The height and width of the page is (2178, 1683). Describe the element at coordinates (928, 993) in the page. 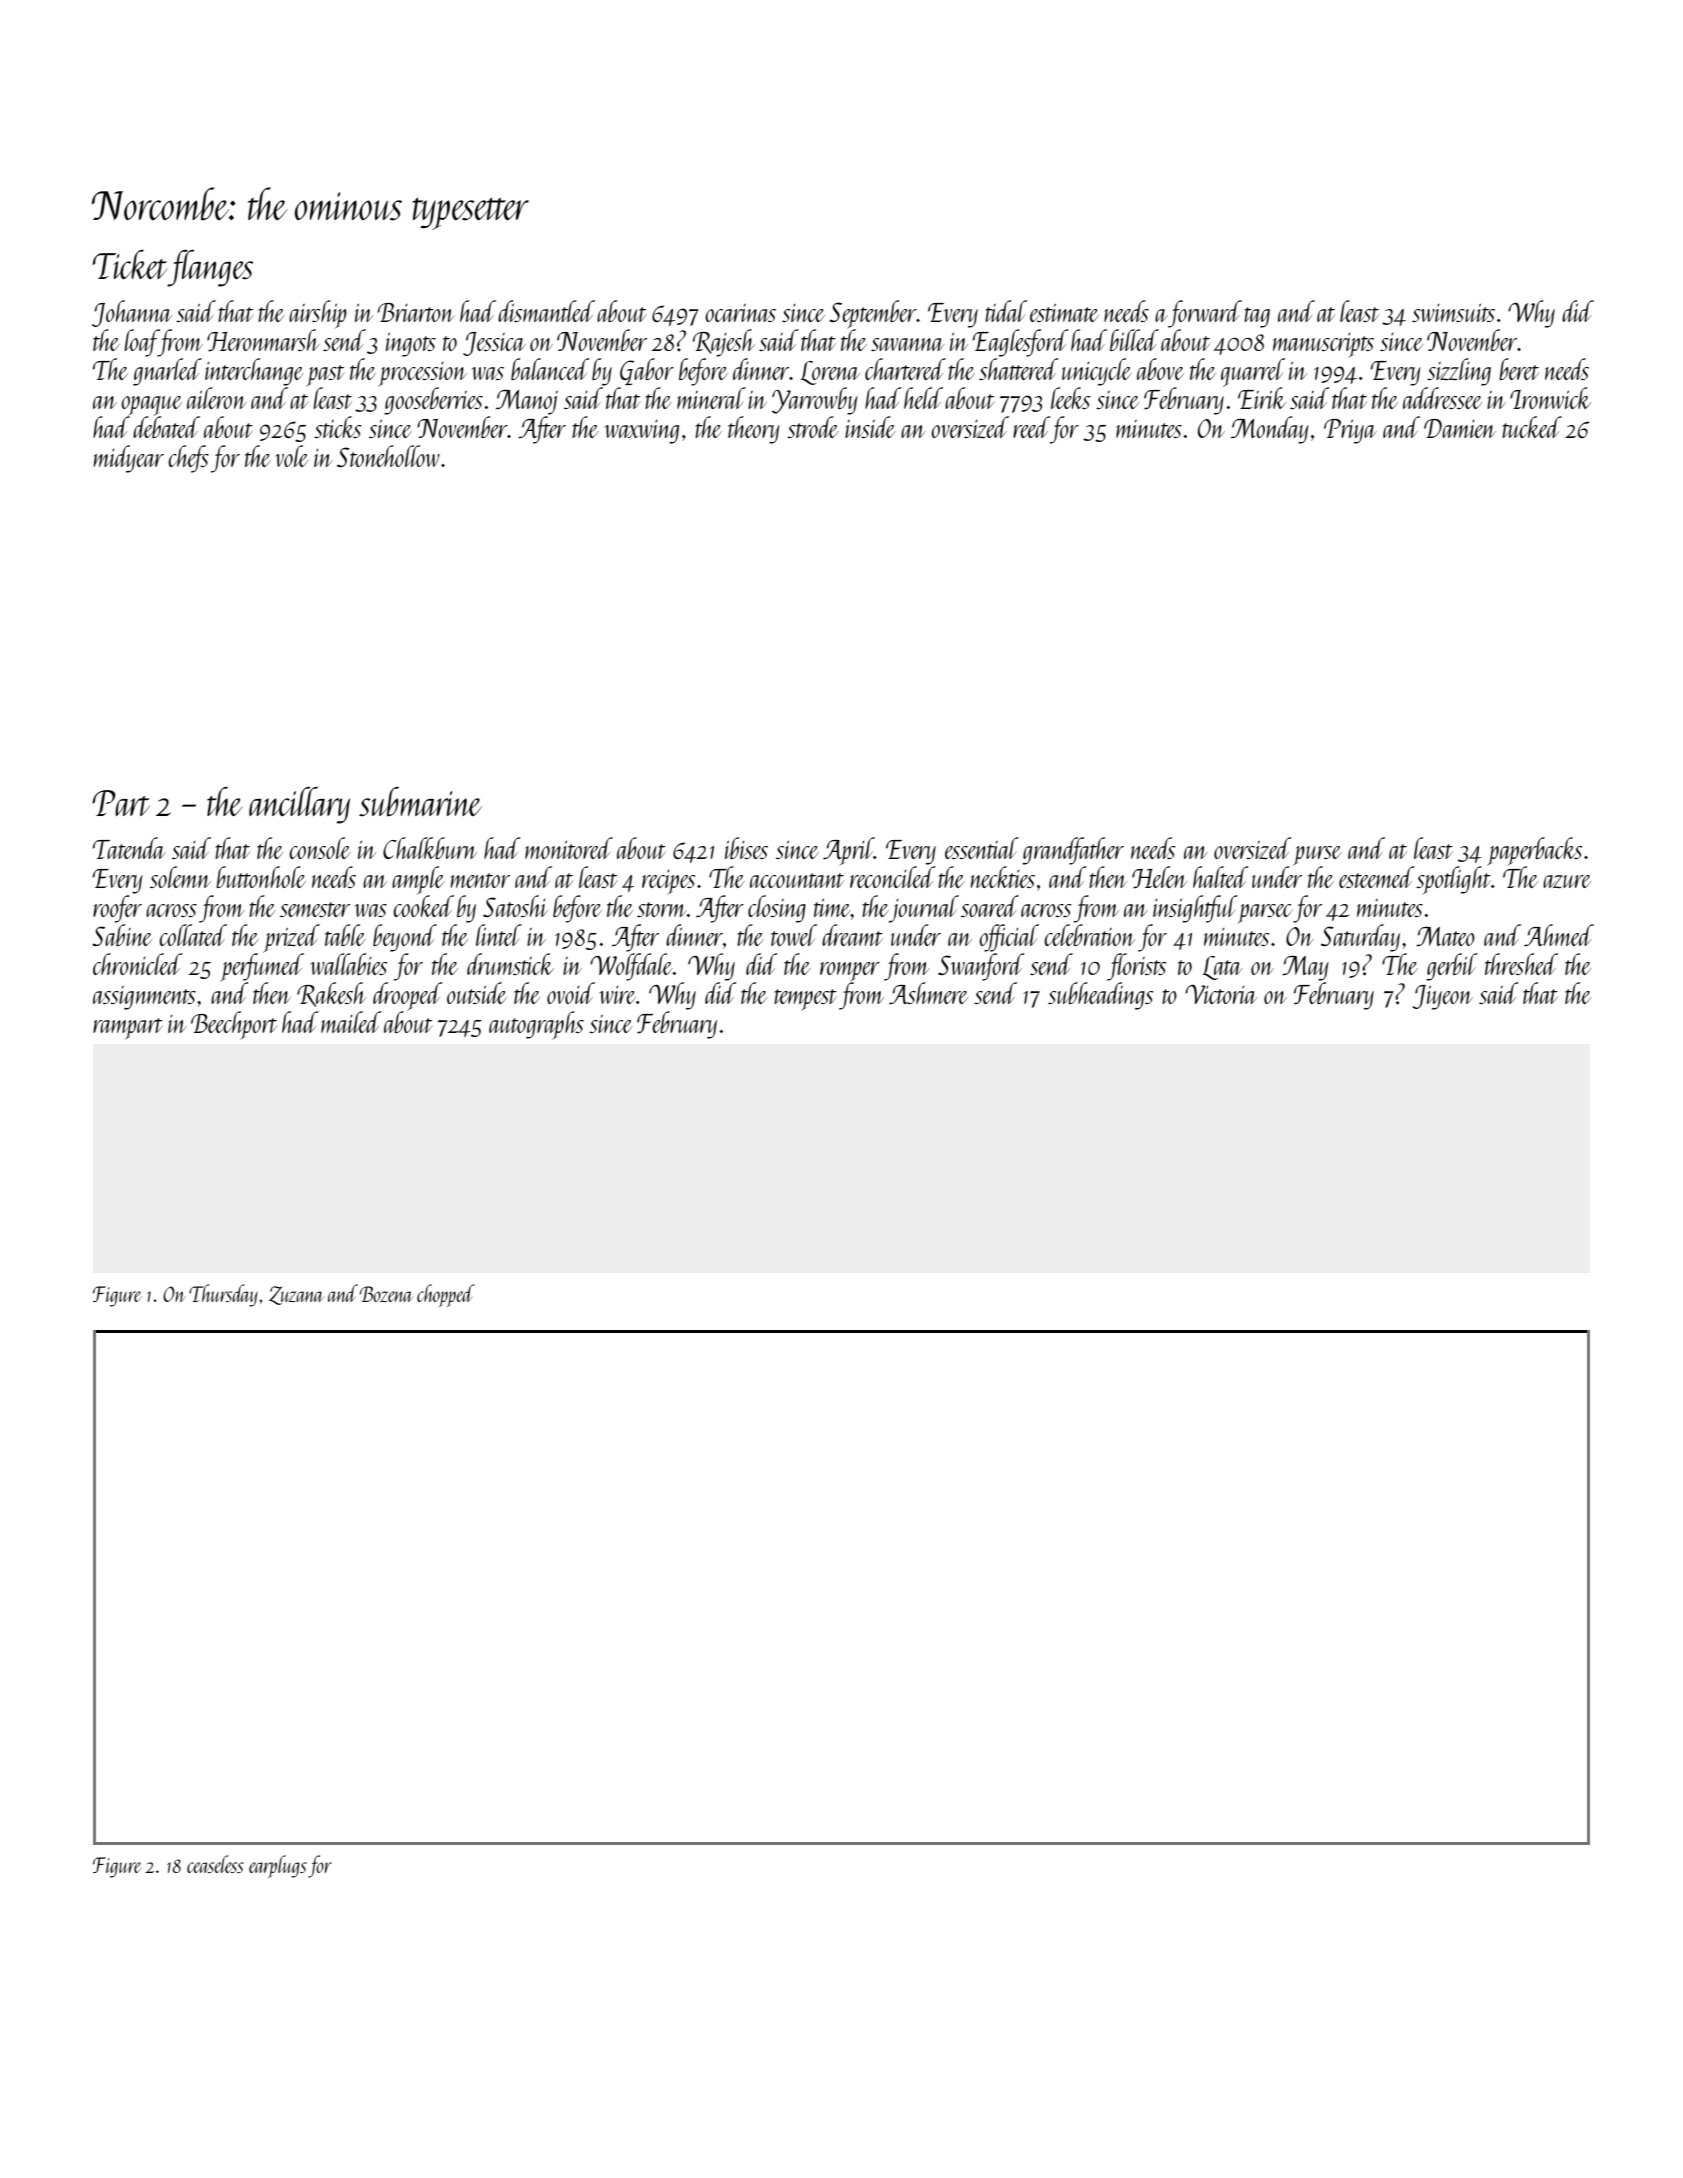

I see `Ashmere` at that location.
